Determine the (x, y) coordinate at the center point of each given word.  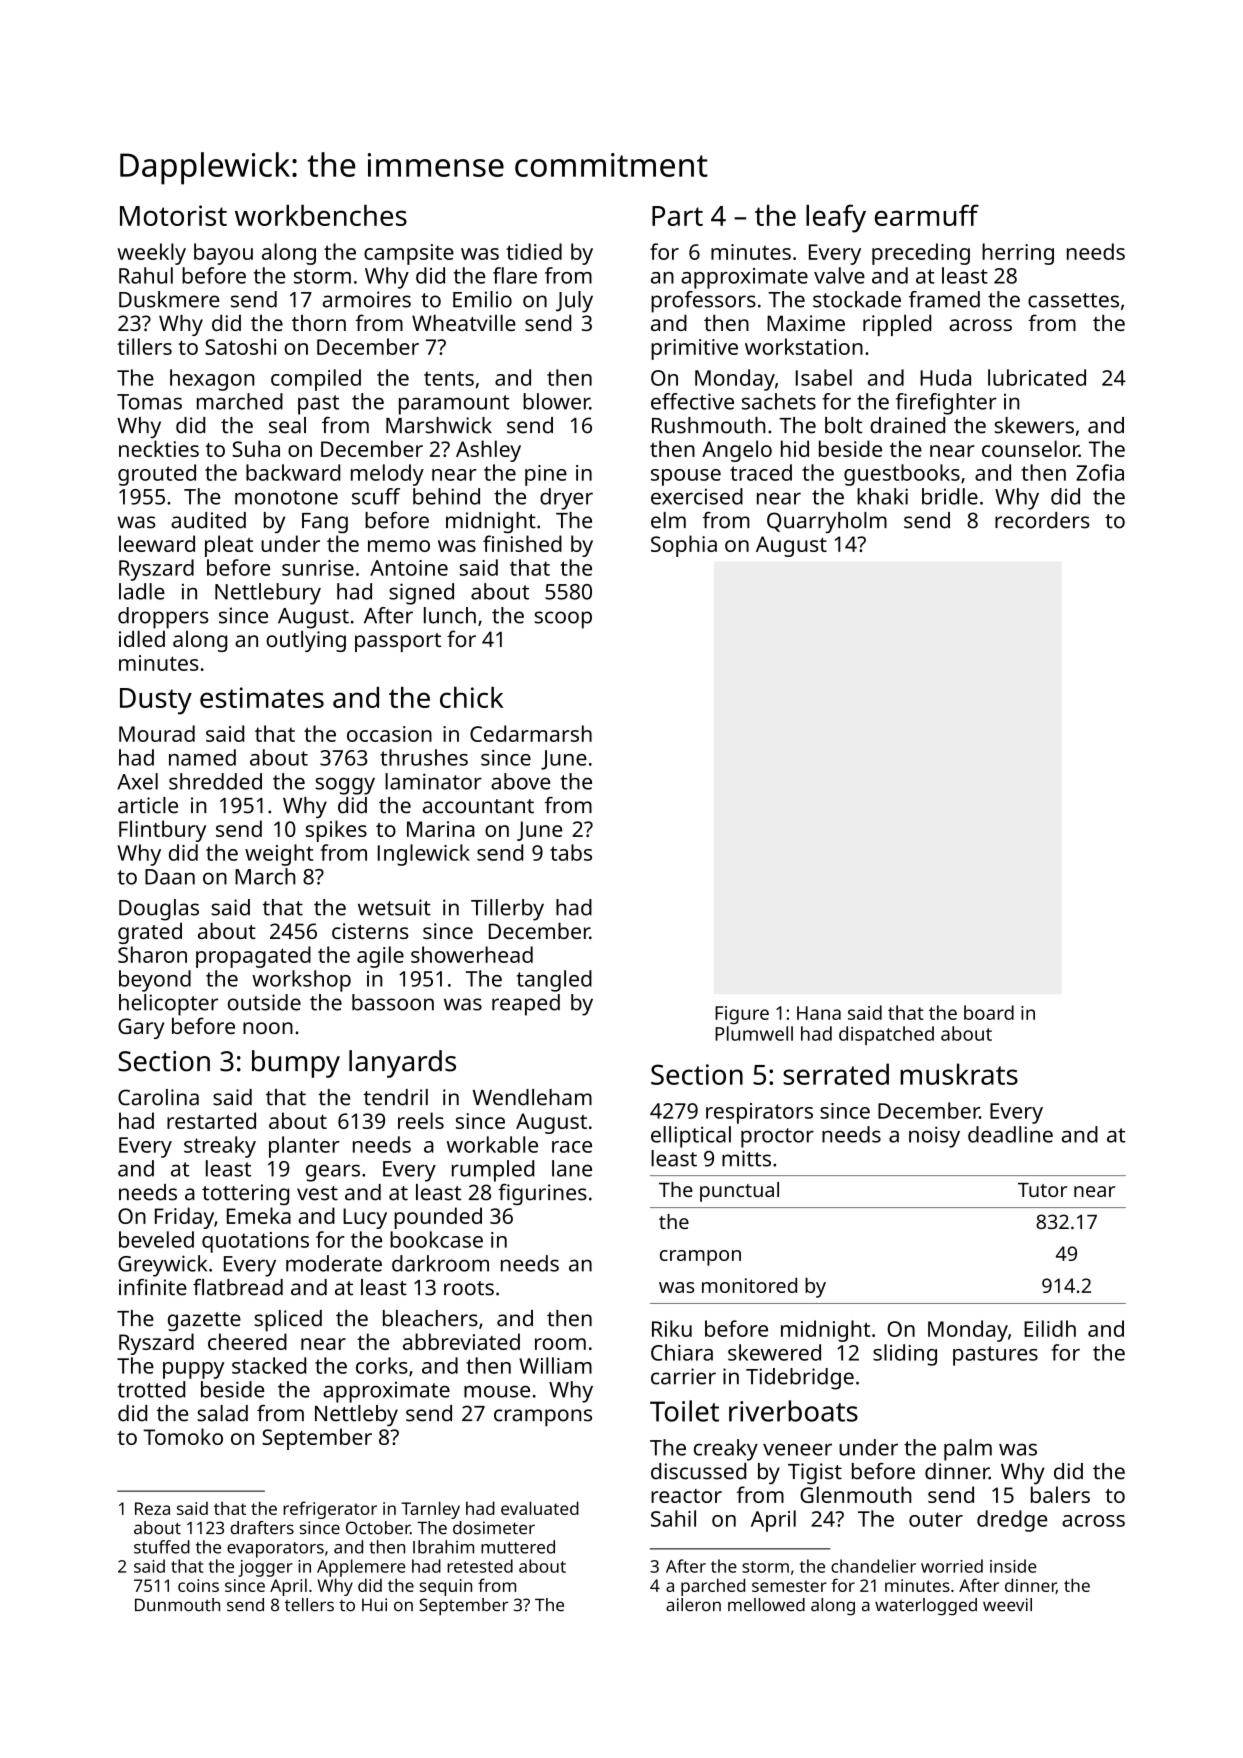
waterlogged (926, 1607)
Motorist (173, 215)
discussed (698, 1471)
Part (677, 216)
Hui (374, 1605)
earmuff (927, 215)
